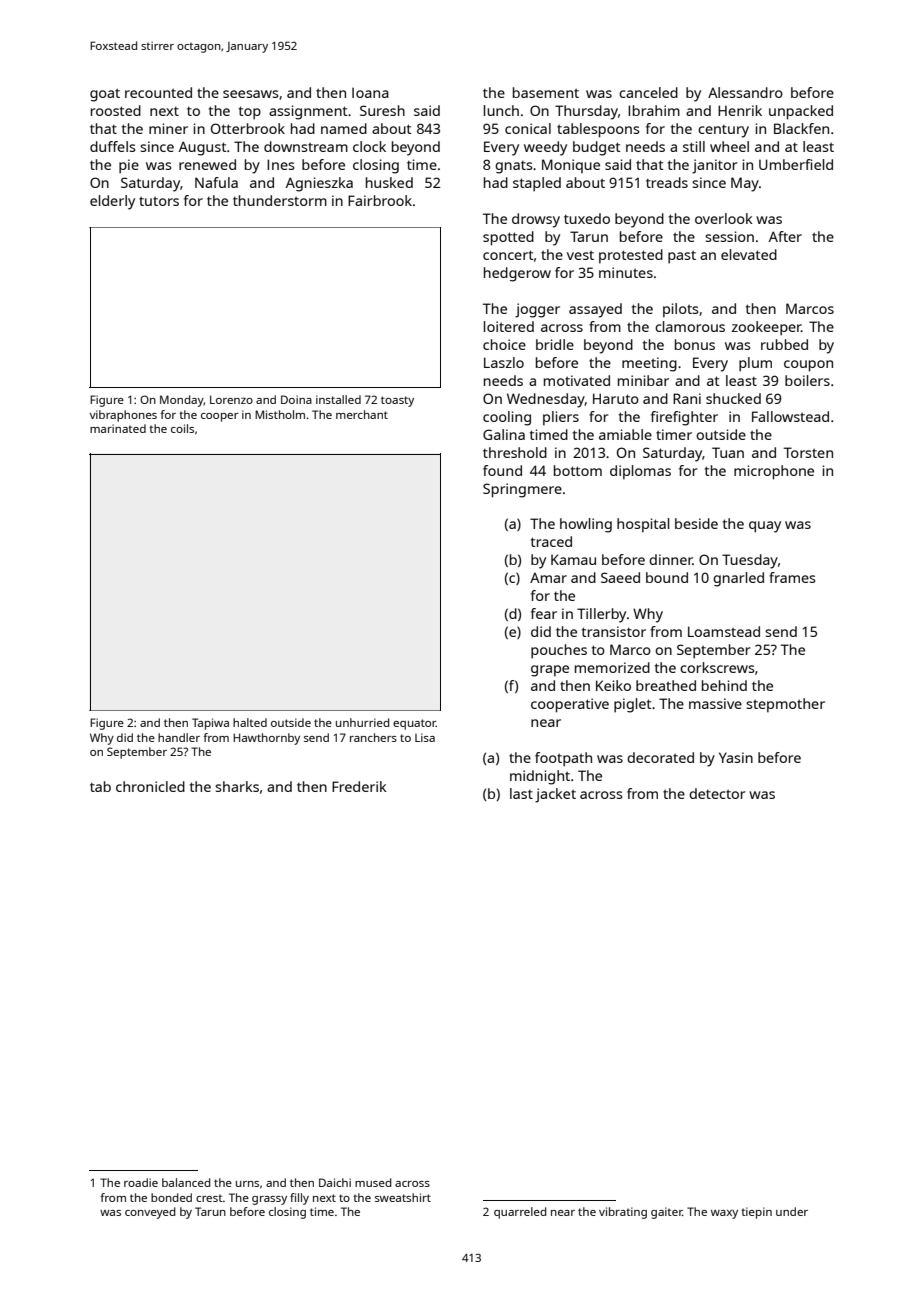 The width and height of the image is (924, 1308). What do you see at coordinates (403, 1197) in the image?
I see `sweatshirt` at bounding box center [403, 1197].
